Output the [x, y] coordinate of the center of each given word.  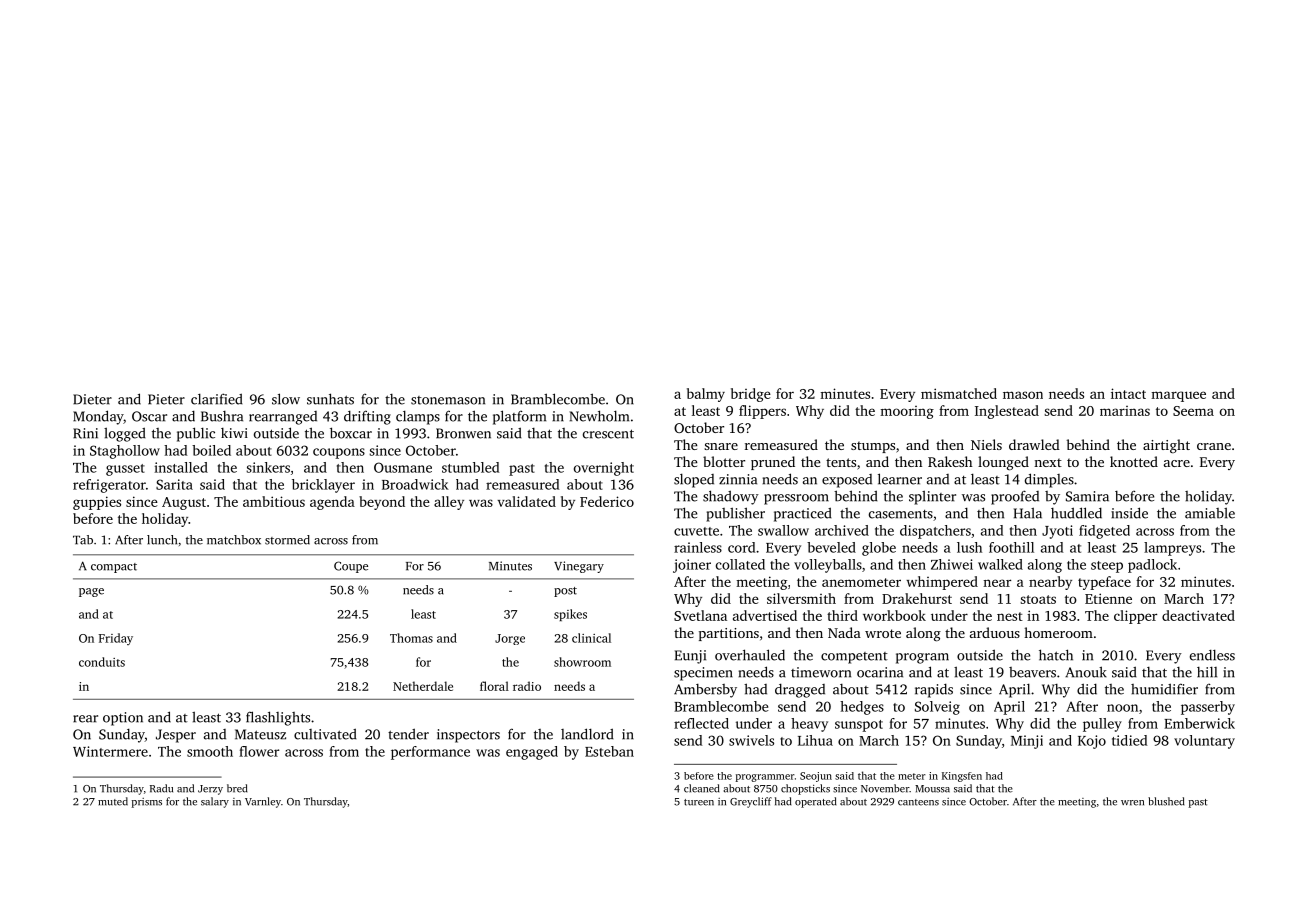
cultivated [325, 734]
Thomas [411, 638]
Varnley [263, 802]
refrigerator [109, 486]
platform [519, 417]
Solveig [937, 708]
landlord [587, 734]
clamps [418, 417]
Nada [844, 632]
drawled [1034, 444]
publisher [735, 514]
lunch [162, 540]
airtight [1166, 446]
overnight [604, 469]
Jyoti [1057, 532]
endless [1212, 655]
